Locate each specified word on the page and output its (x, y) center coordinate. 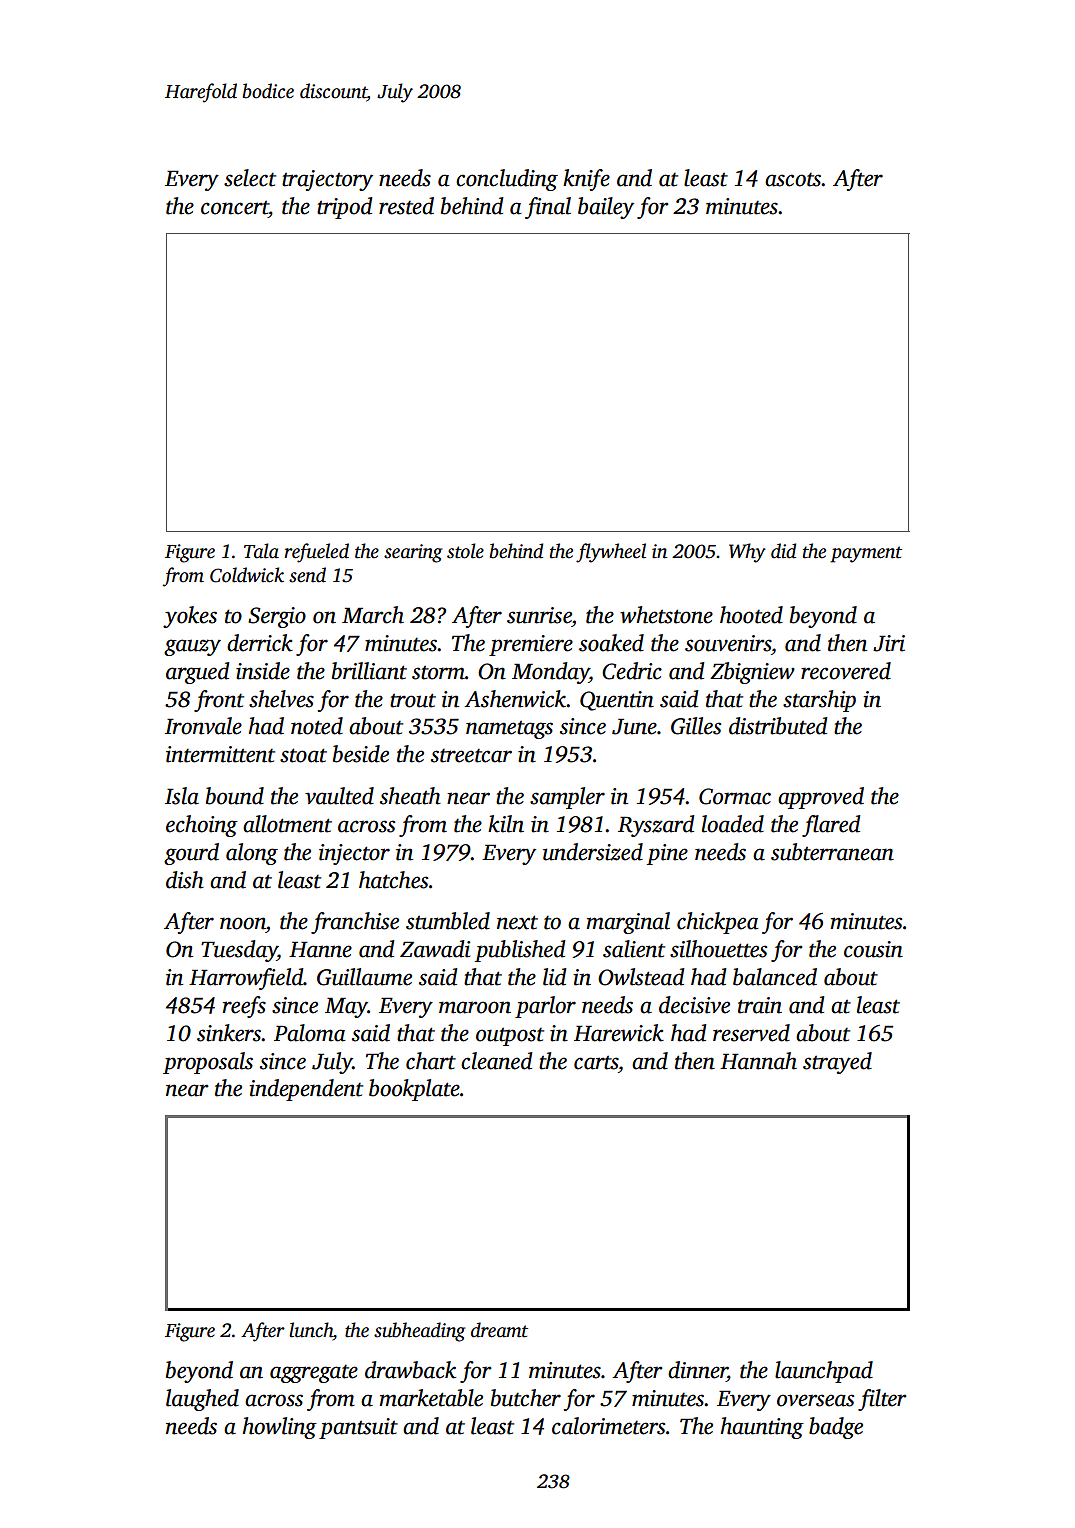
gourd (191, 854)
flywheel (611, 553)
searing (413, 553)
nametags (509, 730)
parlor (545, 1007)
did (783, 551)
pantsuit (358, 1428)
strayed (837, 1063)
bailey (606, 208)
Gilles (696, 726)
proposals (208, 1063)
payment (866, 554)
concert (235, 208)
